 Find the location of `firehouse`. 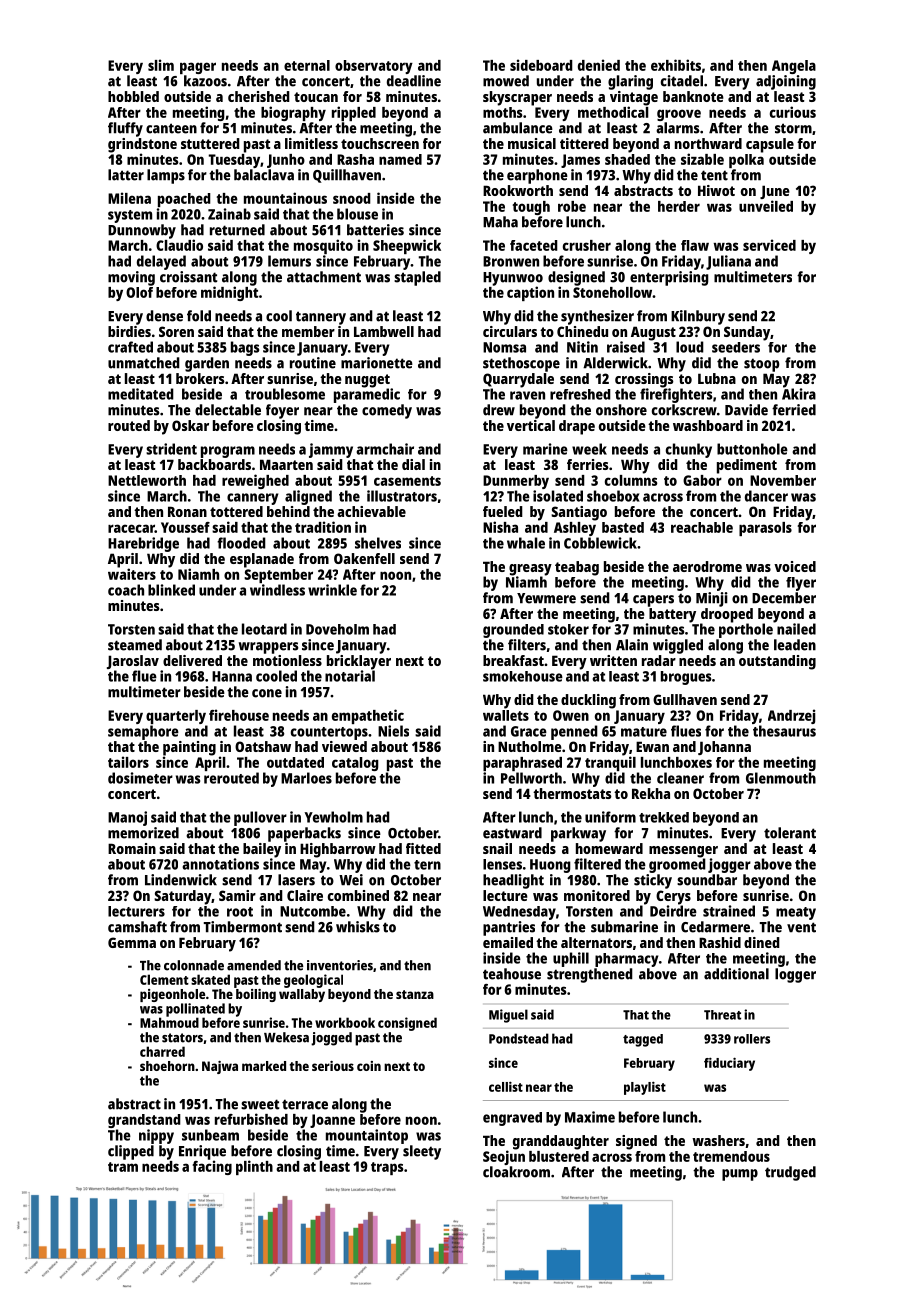

firehouse is located at coordinates (239, 715).
